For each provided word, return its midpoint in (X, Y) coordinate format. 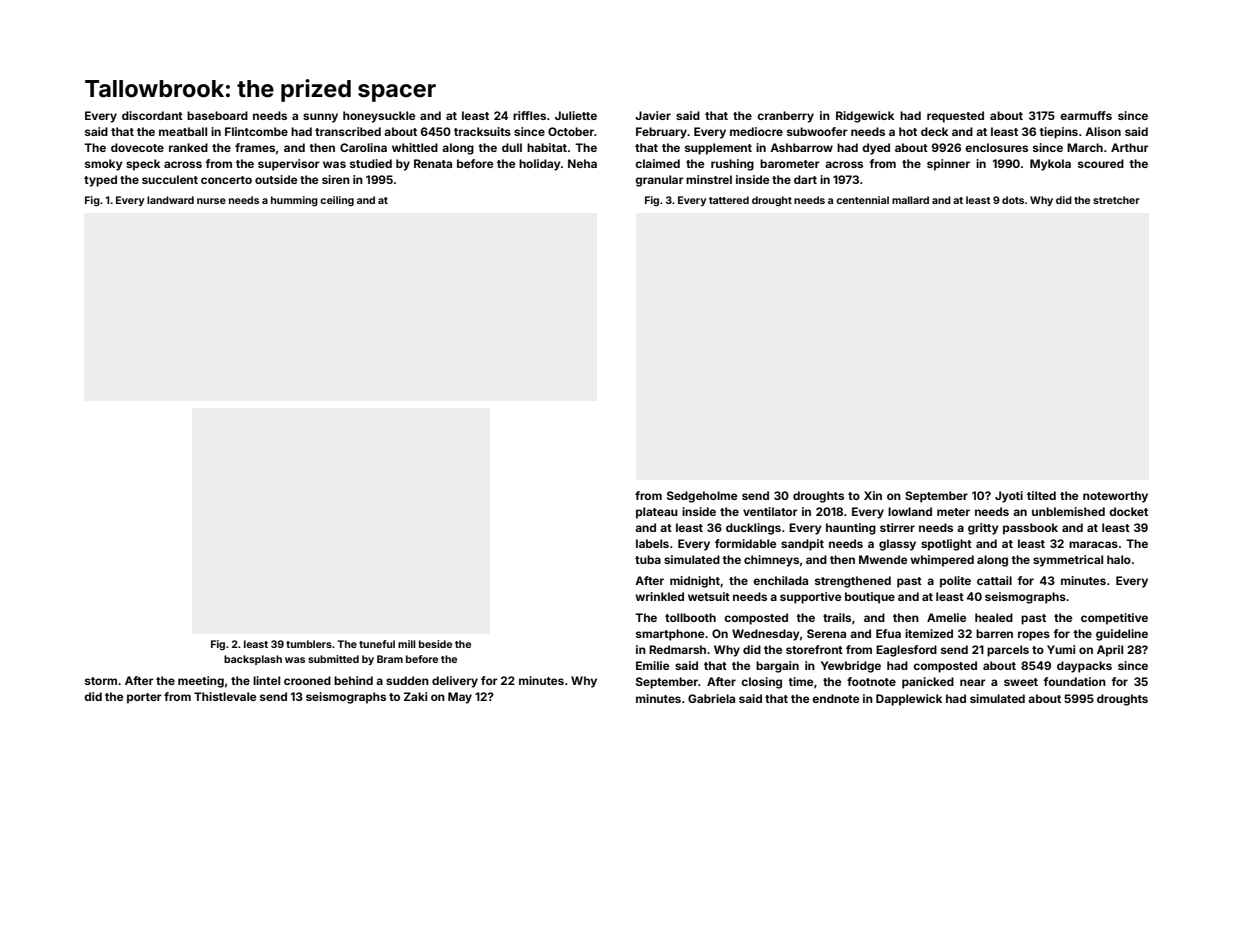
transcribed (348, 131)
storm (101, 681)
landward (170, 200)
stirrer (897, 527)
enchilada (780, 580)
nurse (211, 201)
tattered (729, 200)
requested (955, 117)
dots (1013, 200)
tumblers (309, 644)
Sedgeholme (702, 497)
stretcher (1116, 200)
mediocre (756, 131)
